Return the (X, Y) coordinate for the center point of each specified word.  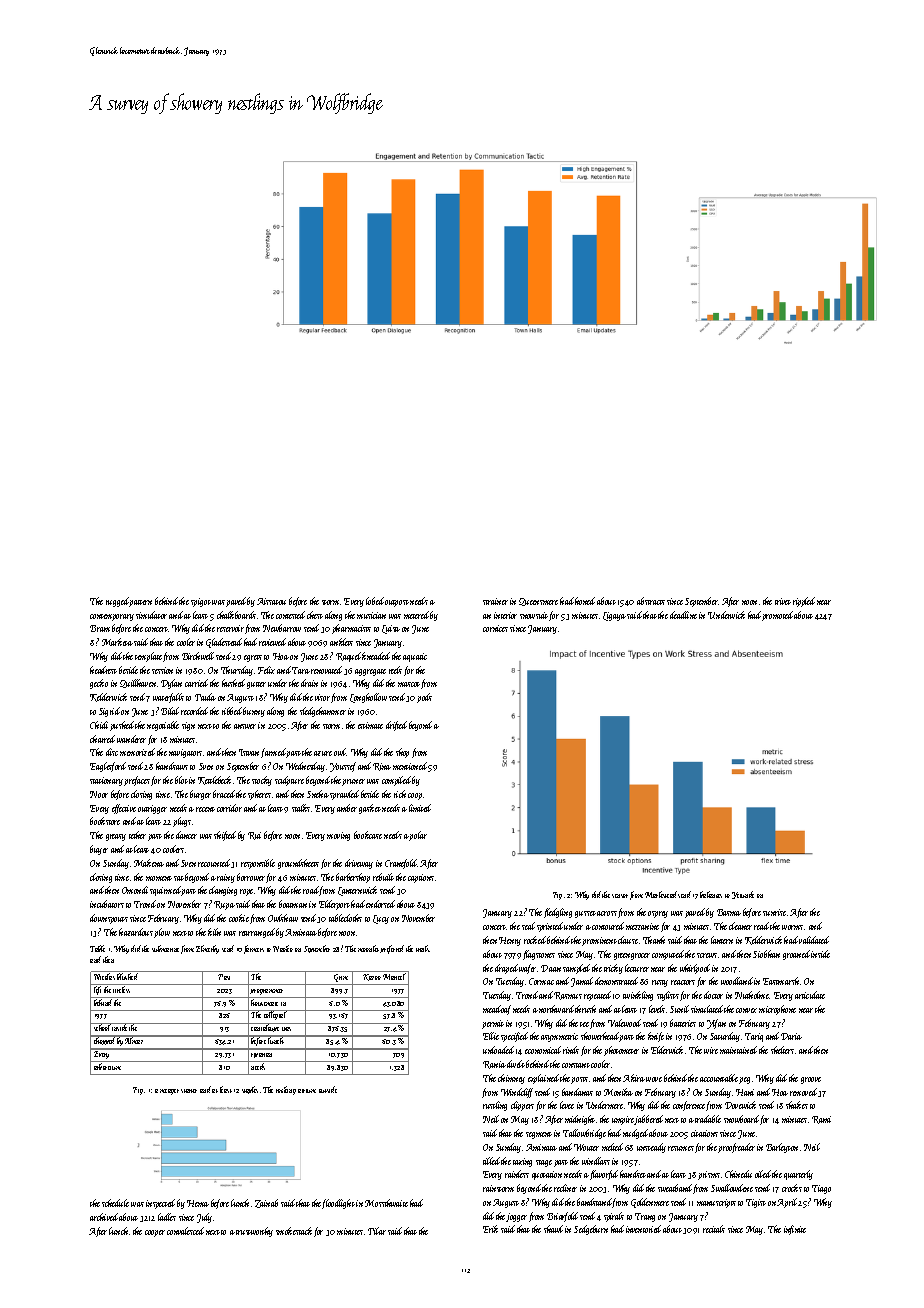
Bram (100, 628)
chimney (511, 1079)
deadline (683, 615)
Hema (198, 1203)
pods (424, 698)
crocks (792, 1188)
